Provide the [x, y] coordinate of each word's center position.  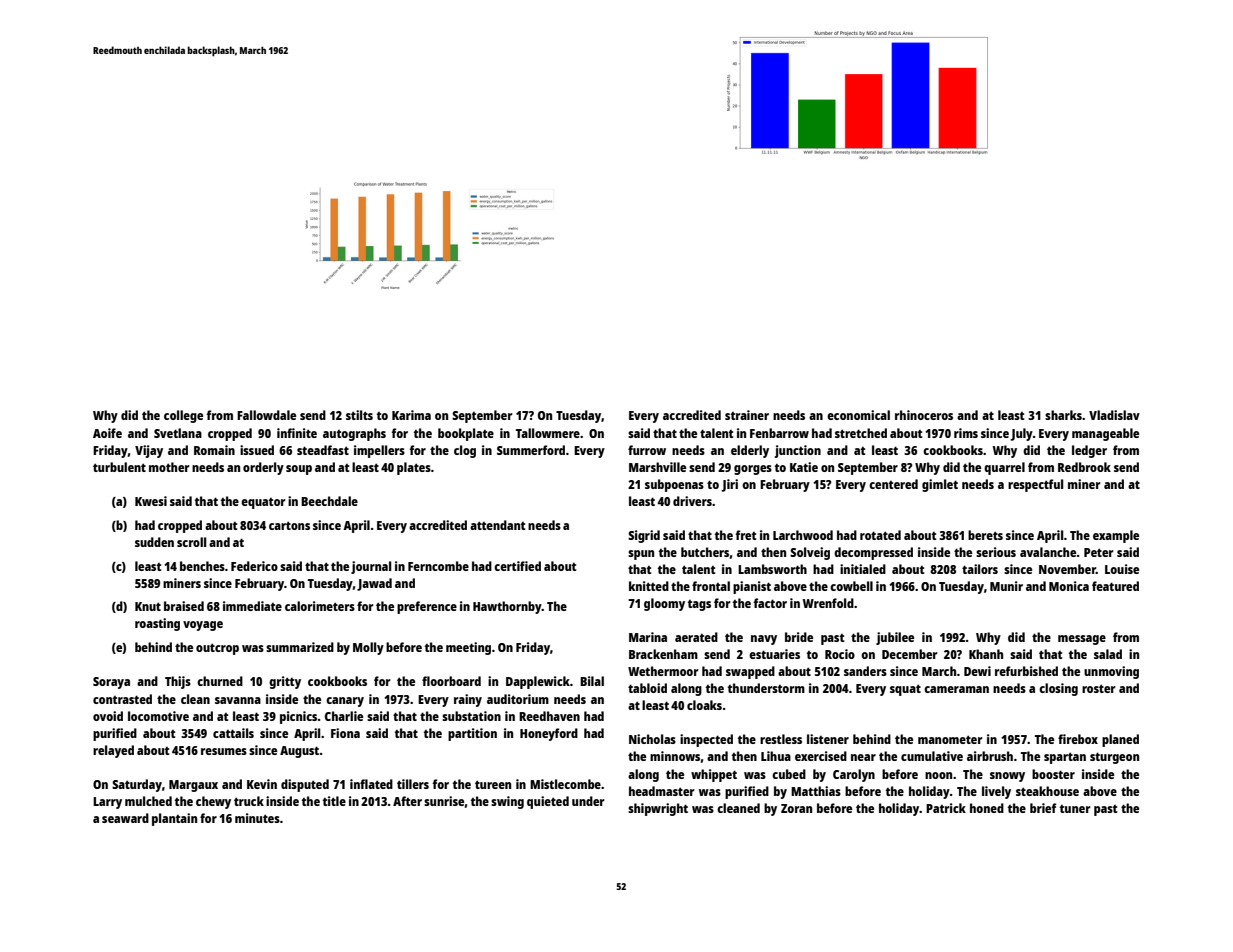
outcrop [217, 649]
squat [905, 690]
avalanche [1048, 552]
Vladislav [1114, 415]
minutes [257, 818]
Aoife [107, 433]
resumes [224, 751]
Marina [648, 637]
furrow [647, 450]
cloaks [704, 705]
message [1082, 640]
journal [371, 567]
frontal [711, 586]
